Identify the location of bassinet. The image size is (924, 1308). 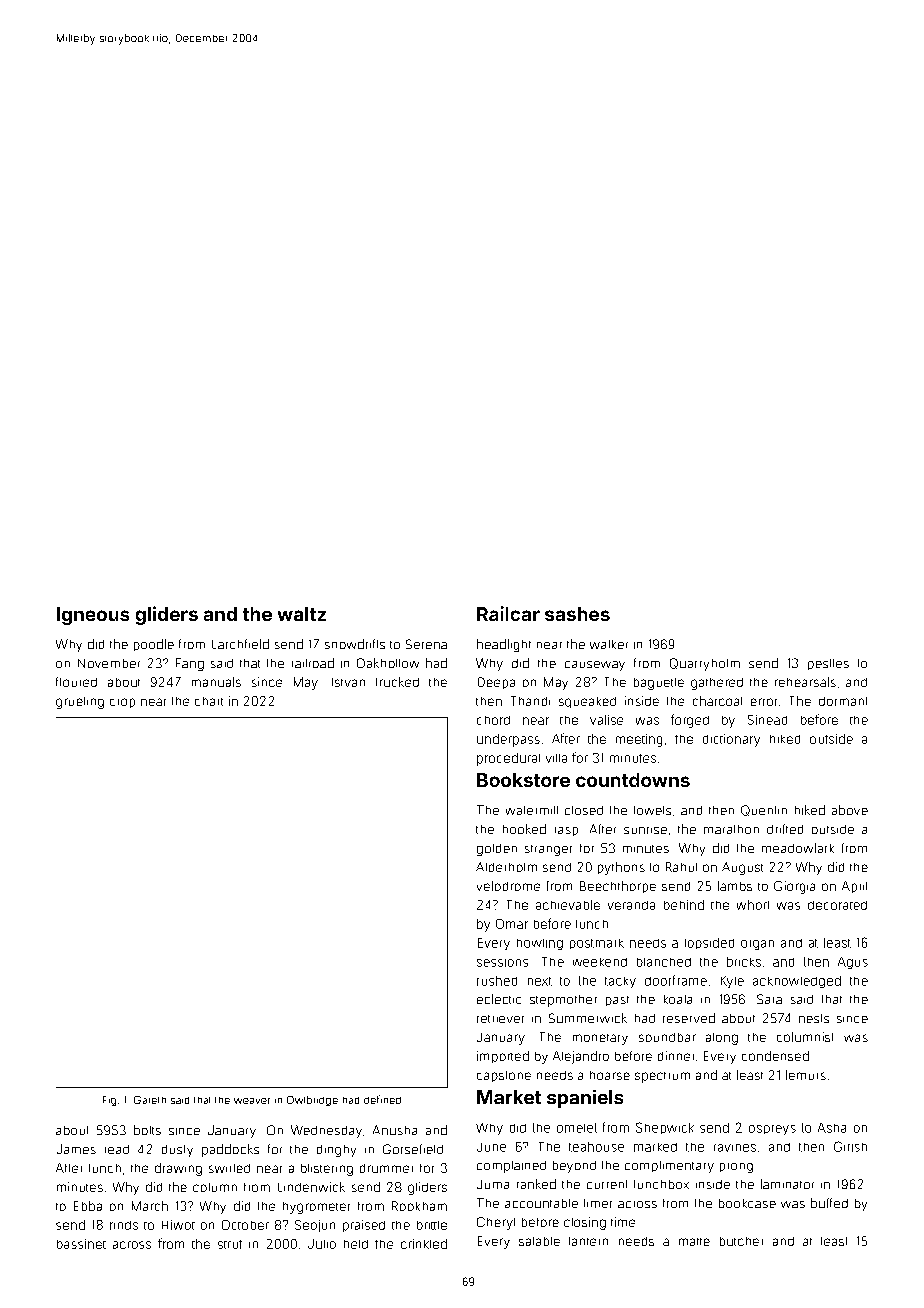
(81, 1244).
